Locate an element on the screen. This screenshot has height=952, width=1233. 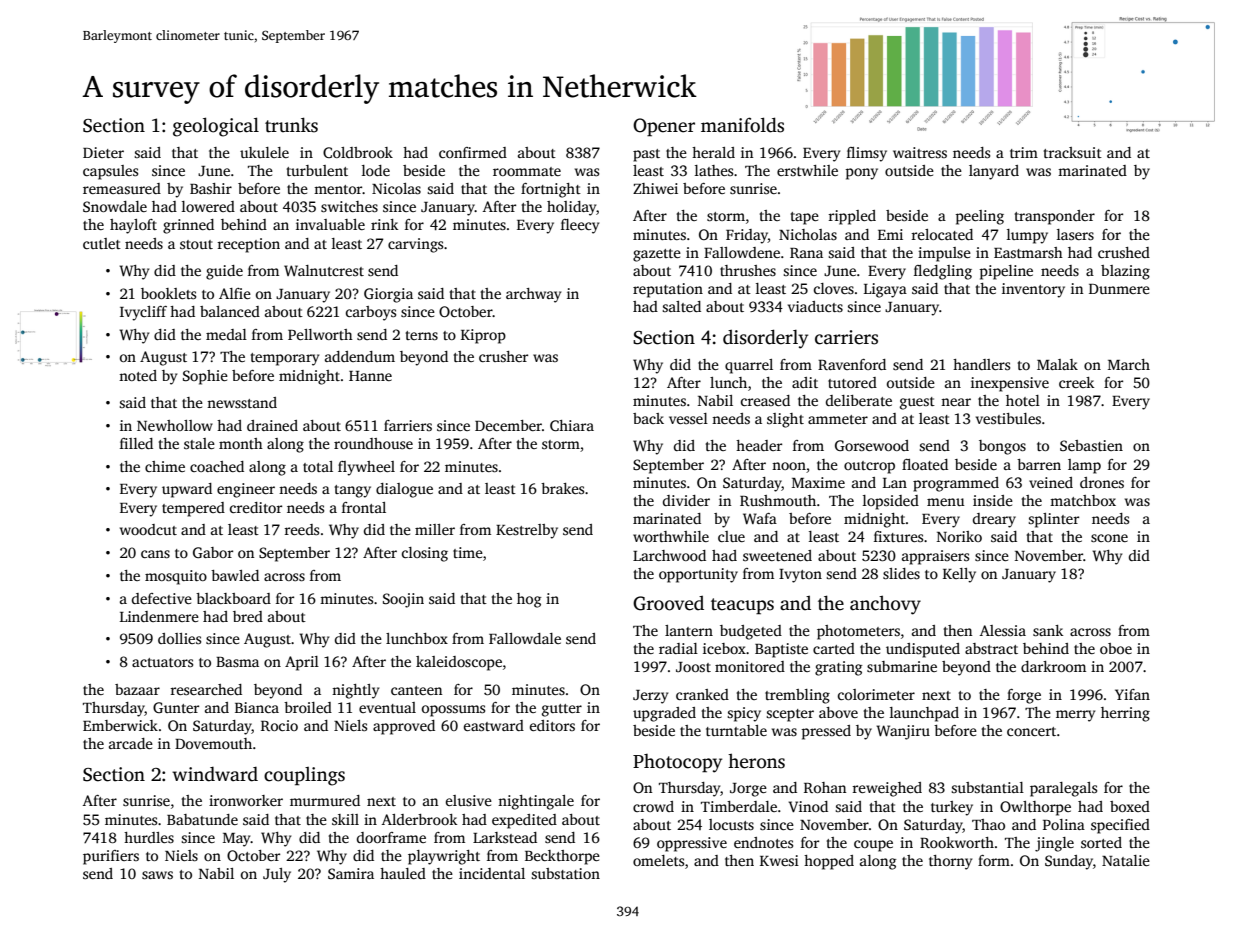
Babatunde is located at coordinates (202, 819).
